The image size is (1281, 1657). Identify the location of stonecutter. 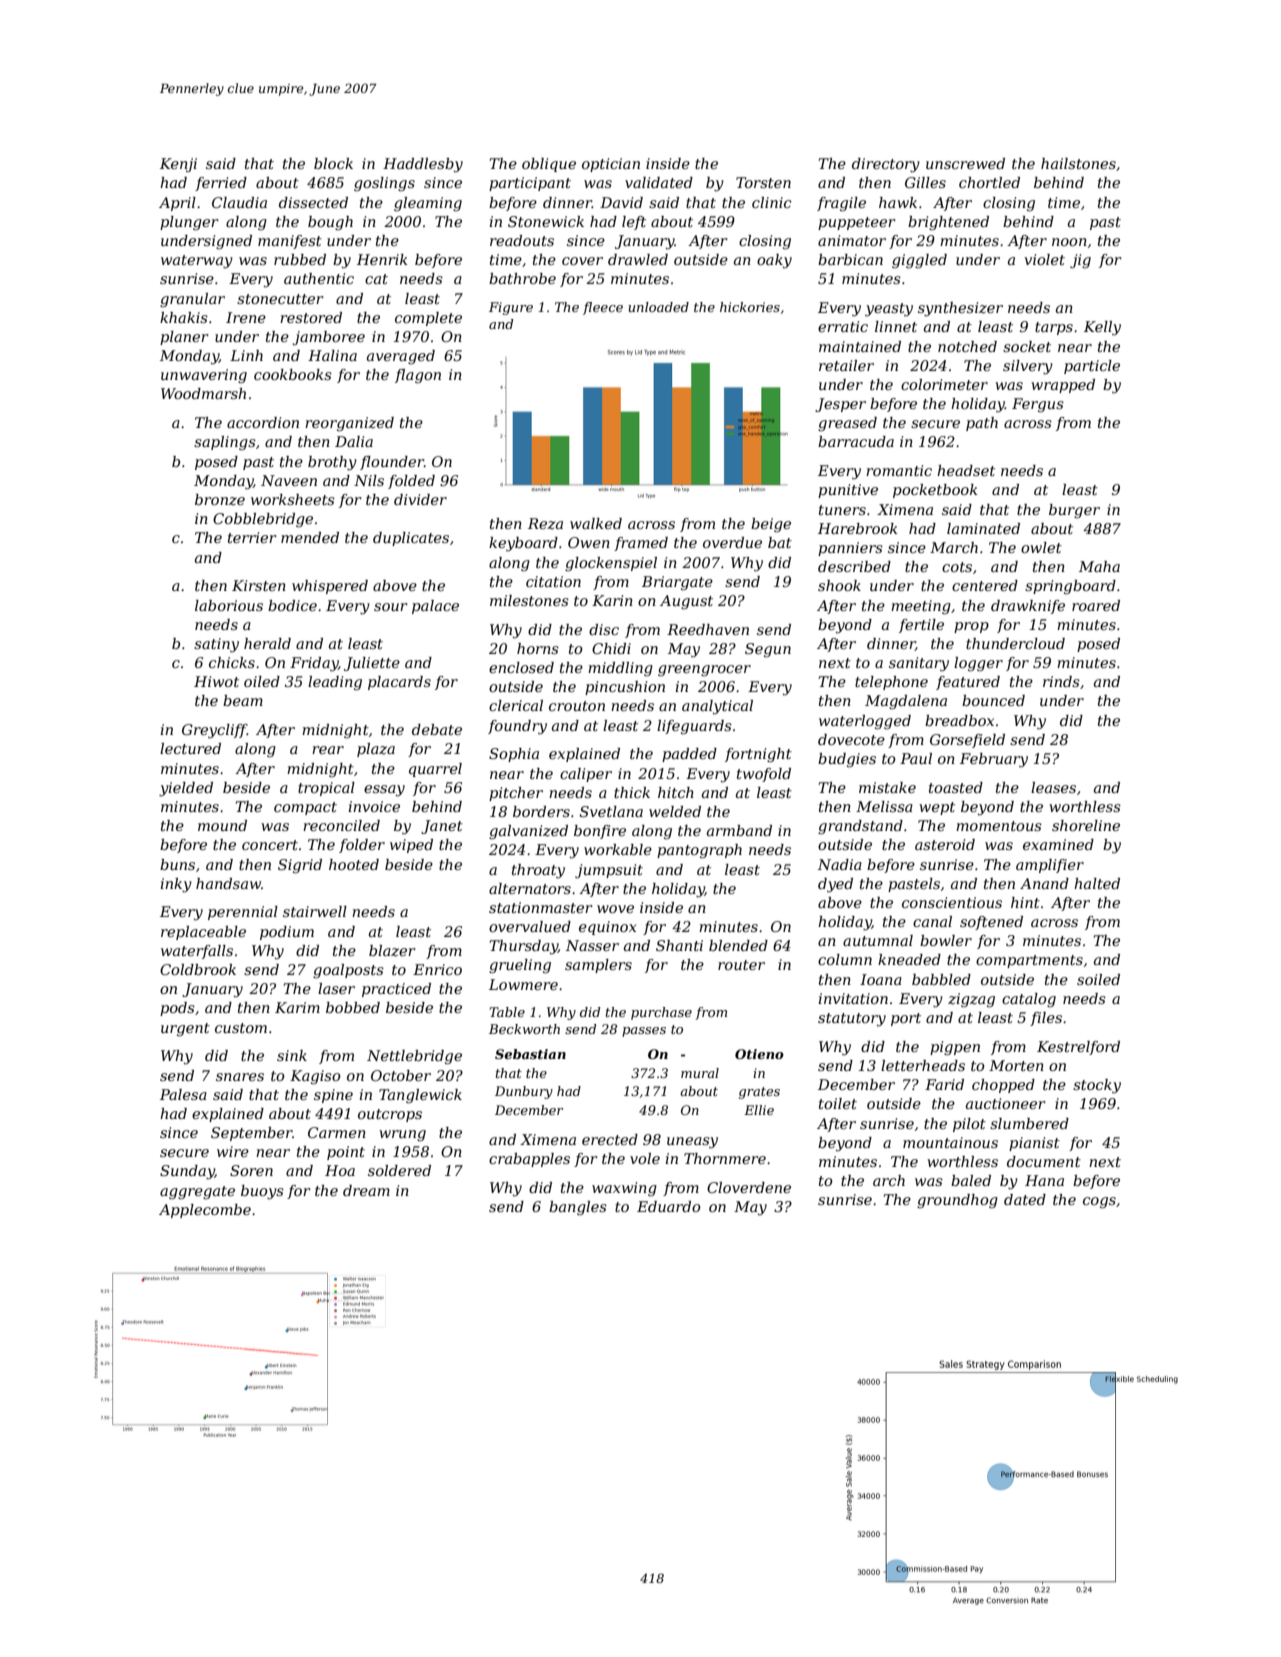
(280, 299).
